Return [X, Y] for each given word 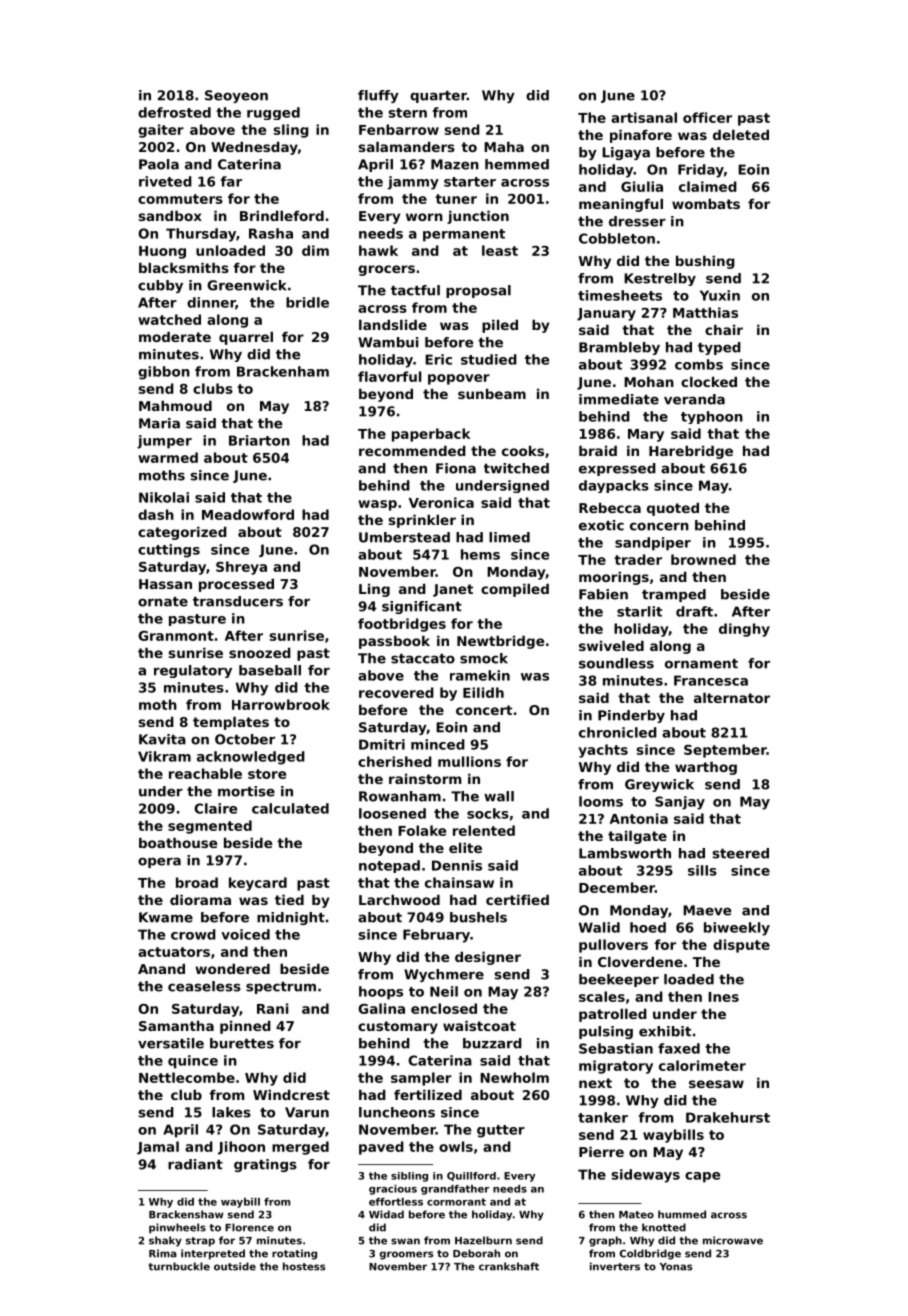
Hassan [165, 584]
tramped [674, 595]
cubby [160, 286]
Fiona [456, 468]
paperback [431, 435]
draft [694, 611]
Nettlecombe [187, 1077]
